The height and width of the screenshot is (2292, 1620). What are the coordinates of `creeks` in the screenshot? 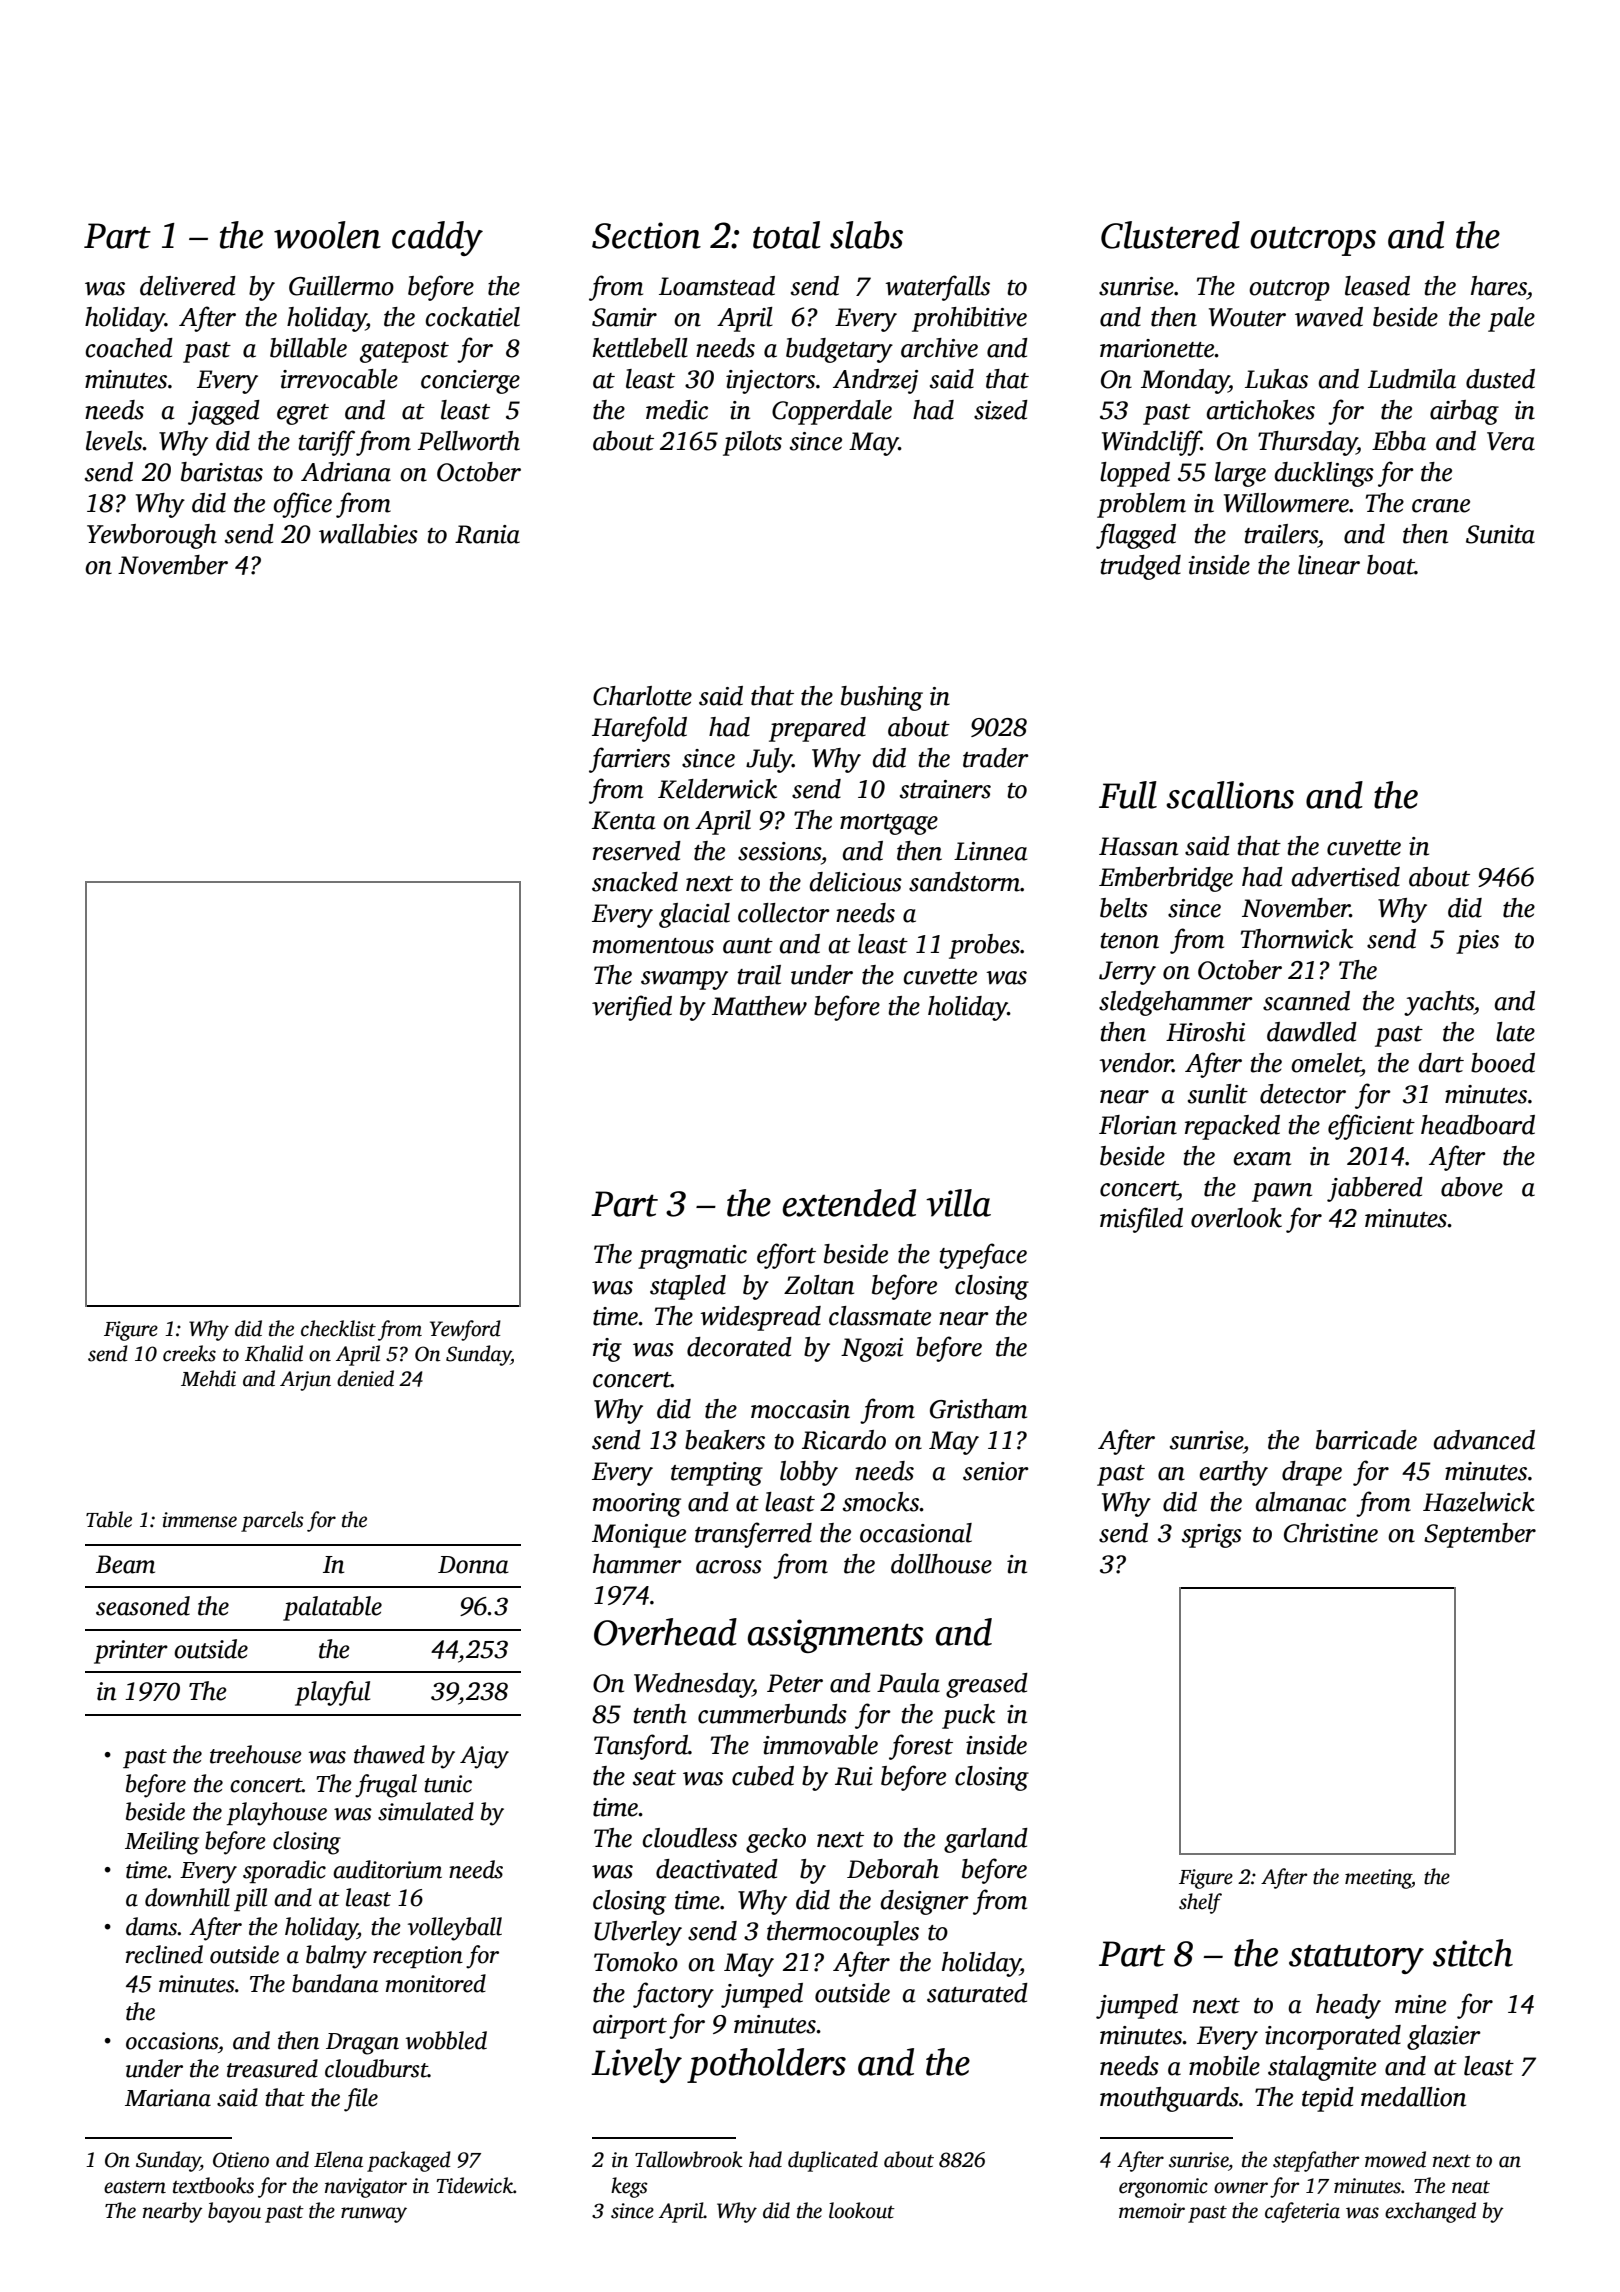 It's located at (189, 1353).
